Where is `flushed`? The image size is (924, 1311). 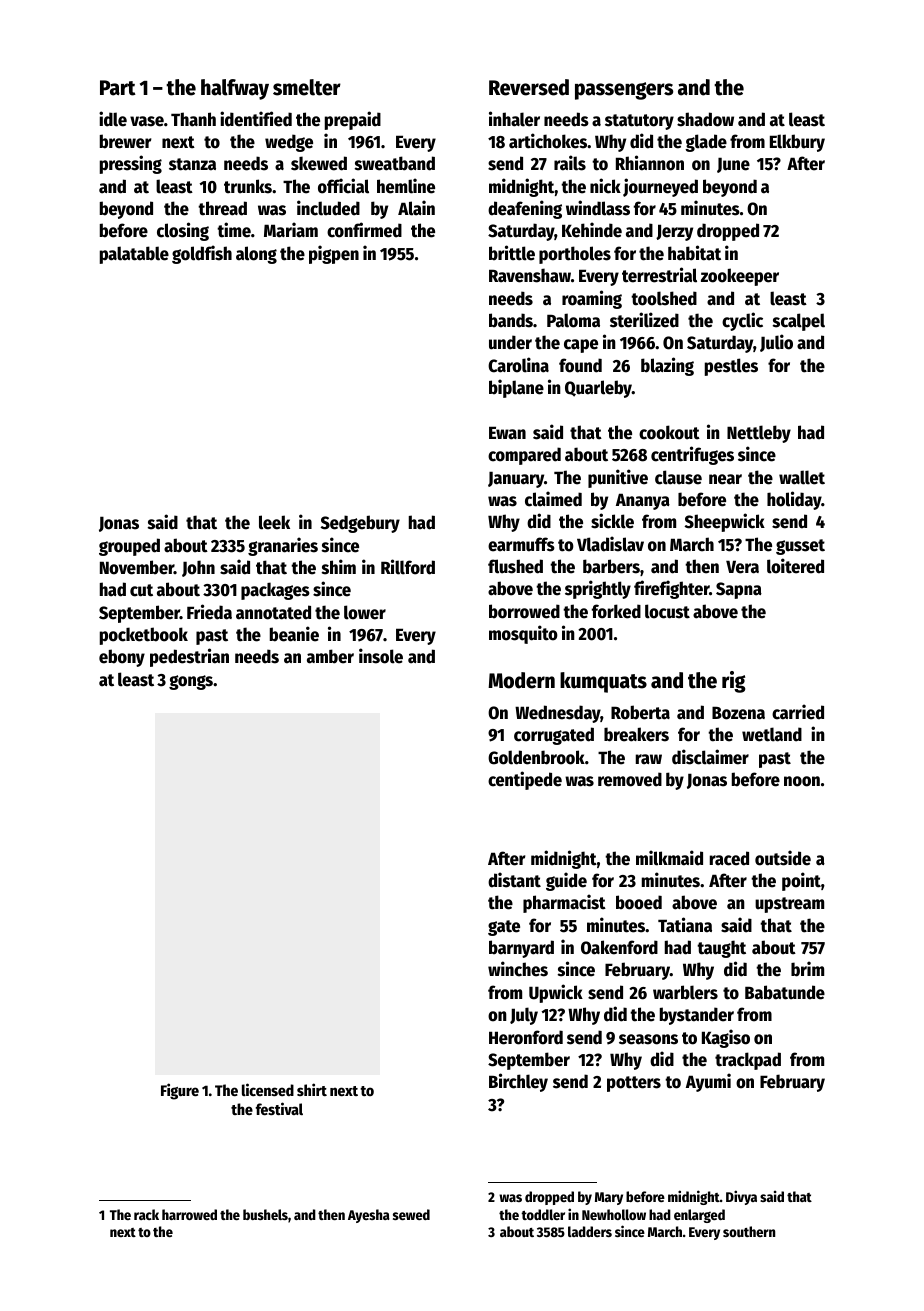 flushed is located at coordinates (515, 566).
